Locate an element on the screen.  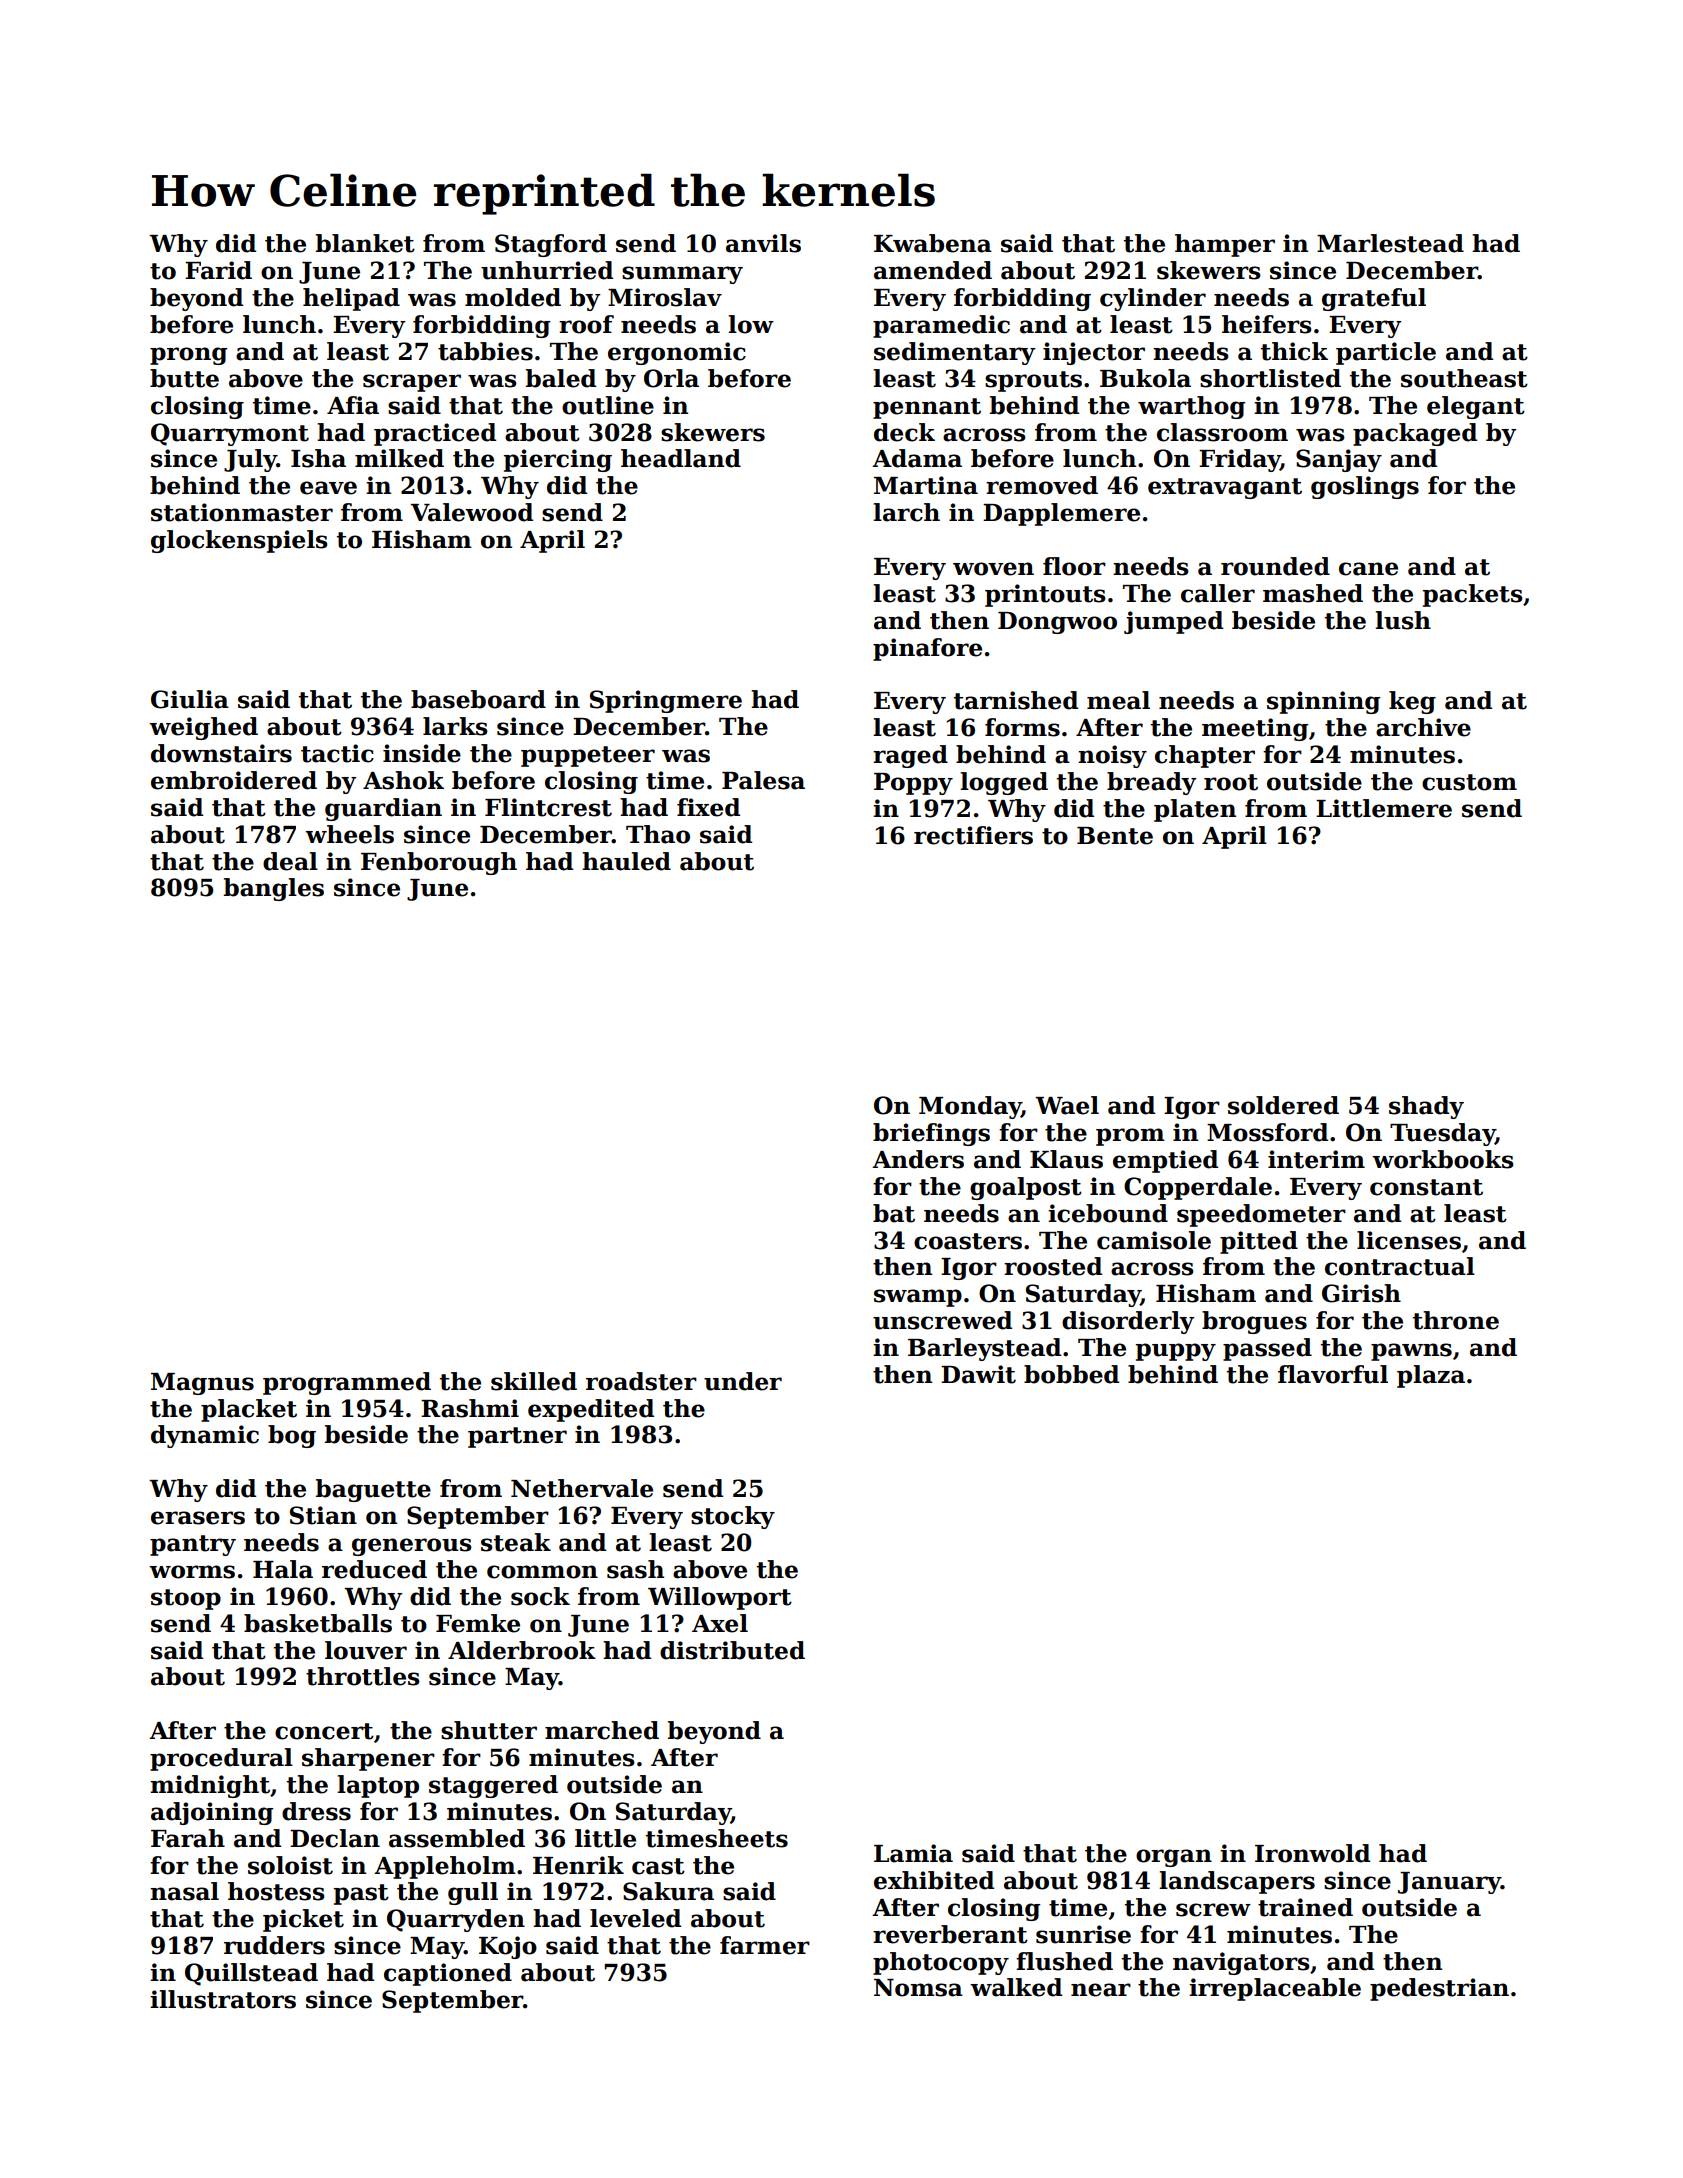
throne is located at coordinates (1456, 1320).
